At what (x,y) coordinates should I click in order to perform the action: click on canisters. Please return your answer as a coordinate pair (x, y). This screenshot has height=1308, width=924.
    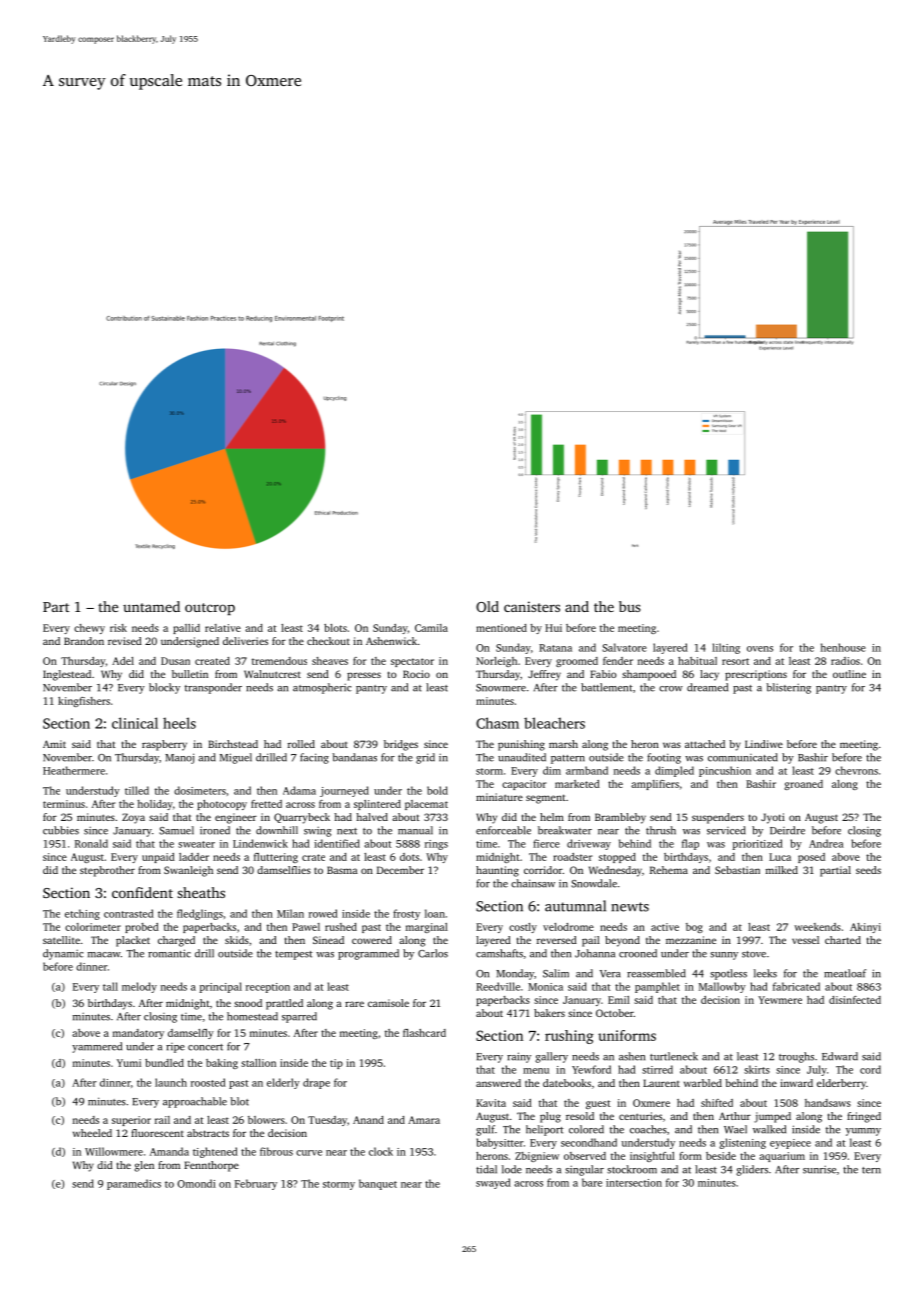
    Looking at the image, I should click on (532, 606).
